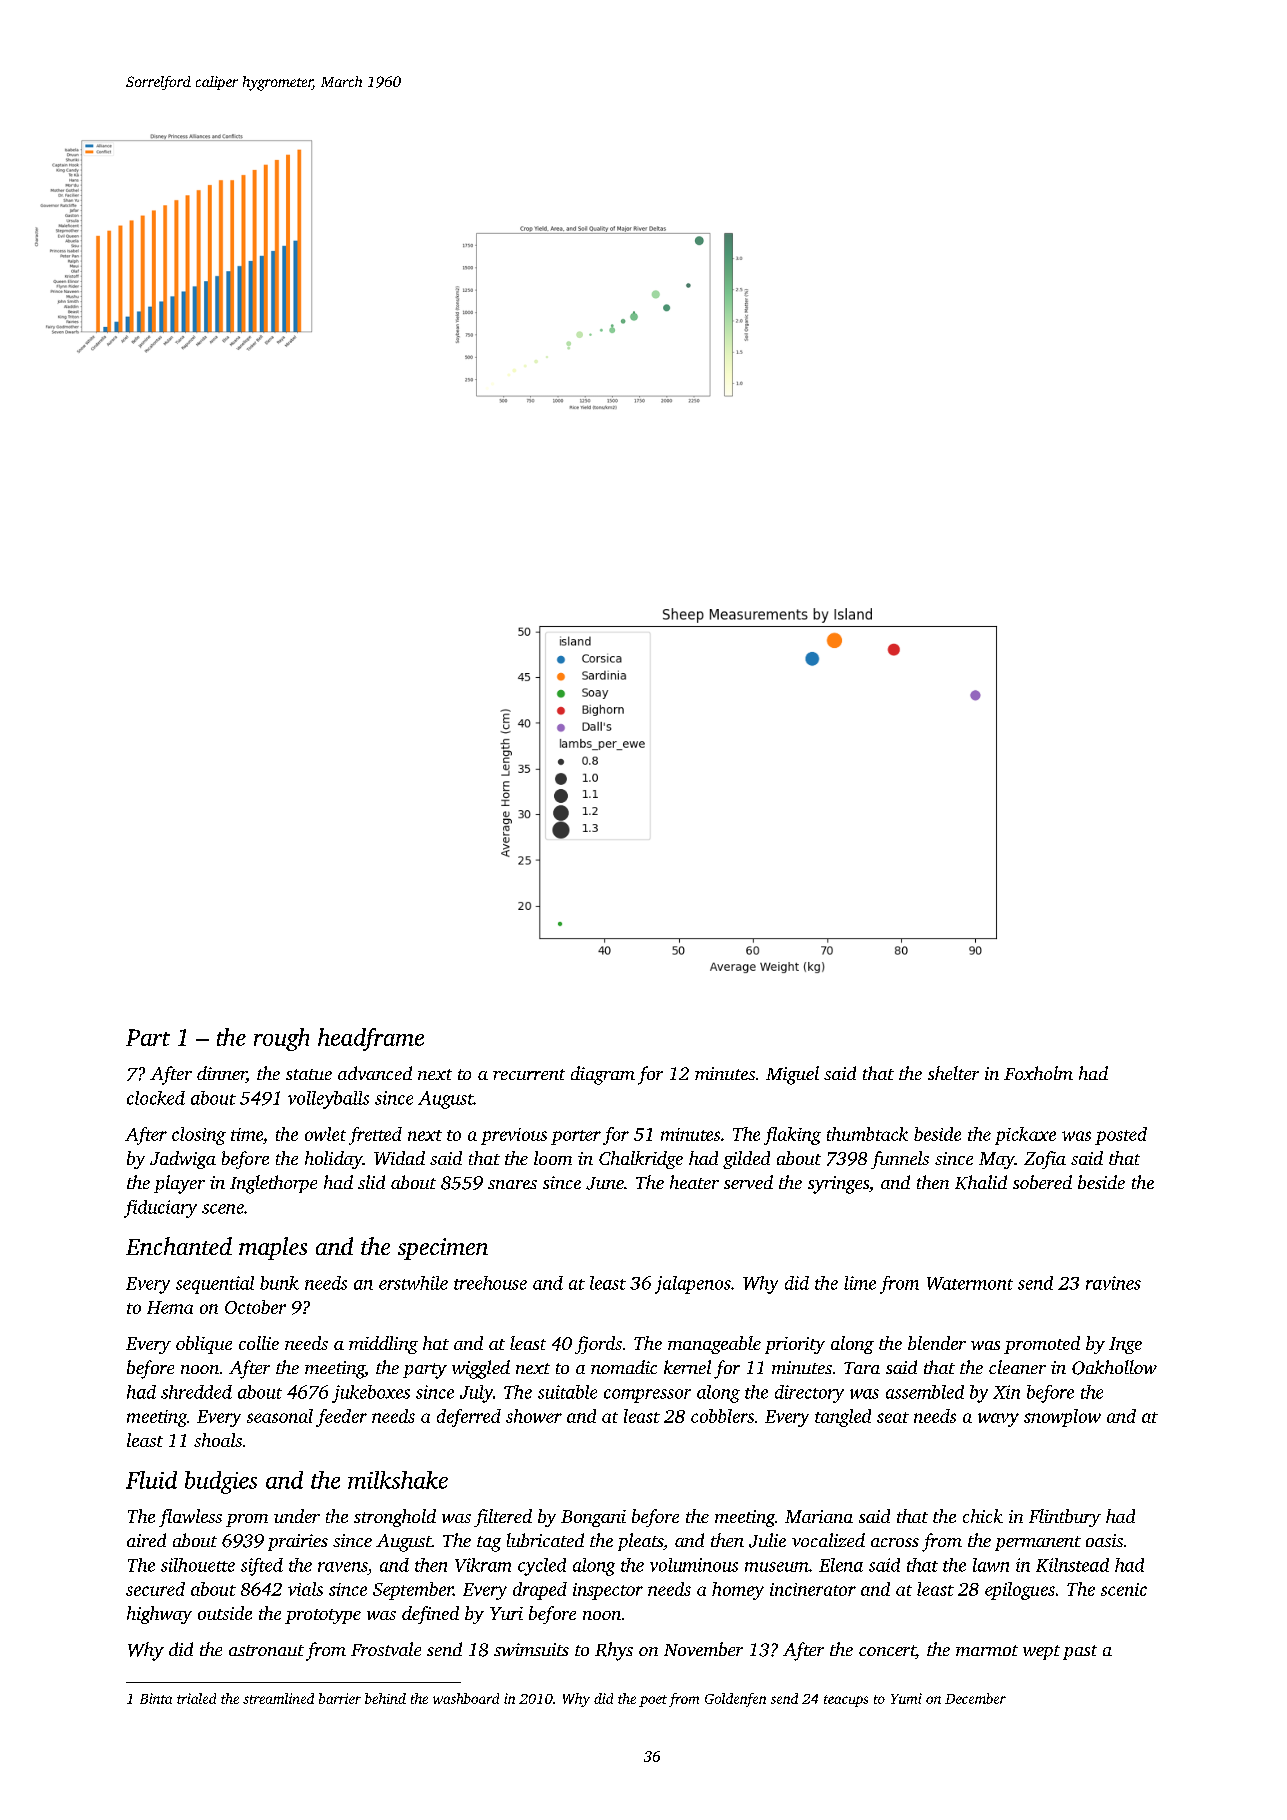  I want to click on rough, so click(281, 1039).
